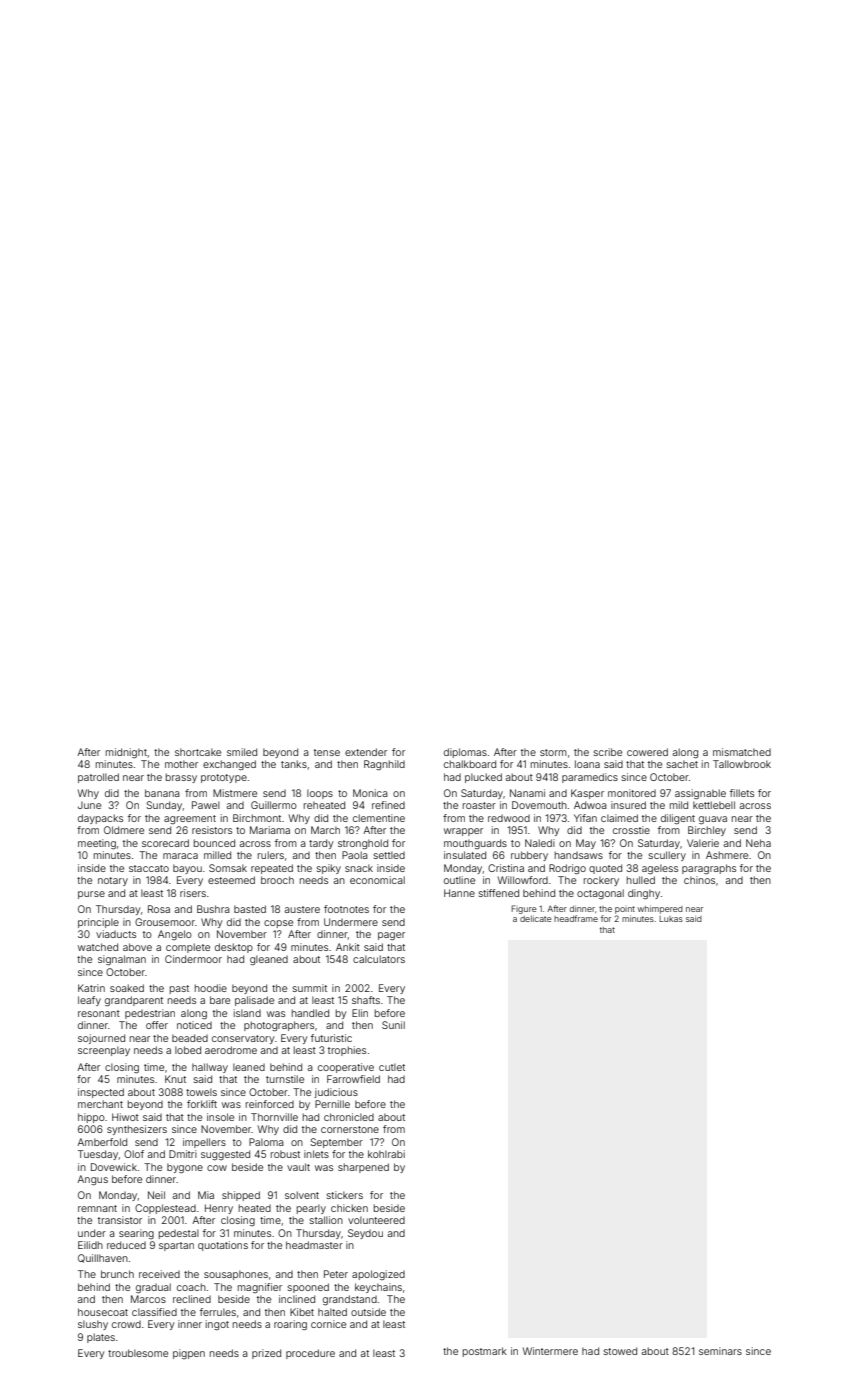 The width and height of the image is (849, 1400). Describe the element at coordinates (201, 1092) in the image. I see `towels` at that location.
